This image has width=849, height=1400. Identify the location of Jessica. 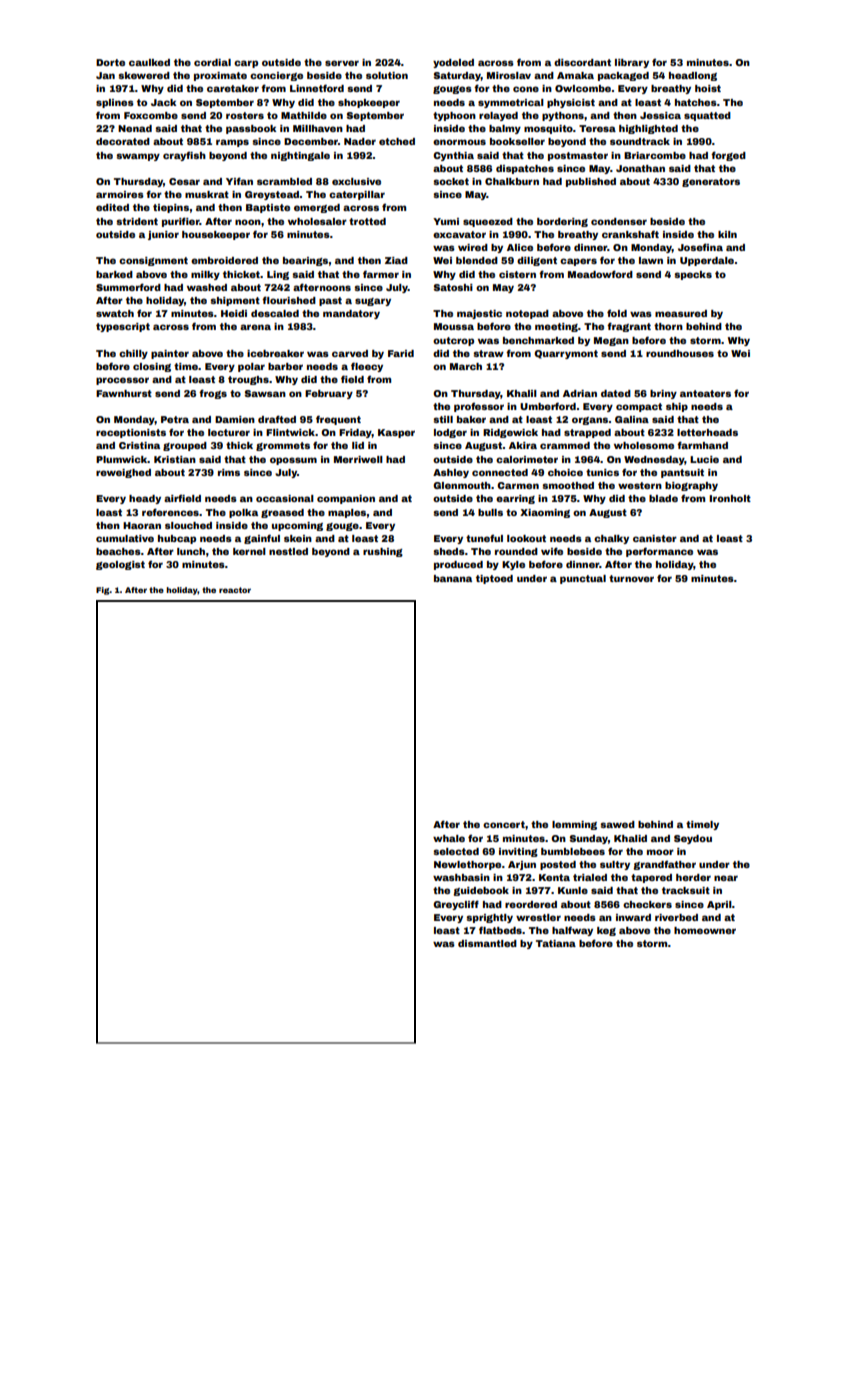
(660, 115).
